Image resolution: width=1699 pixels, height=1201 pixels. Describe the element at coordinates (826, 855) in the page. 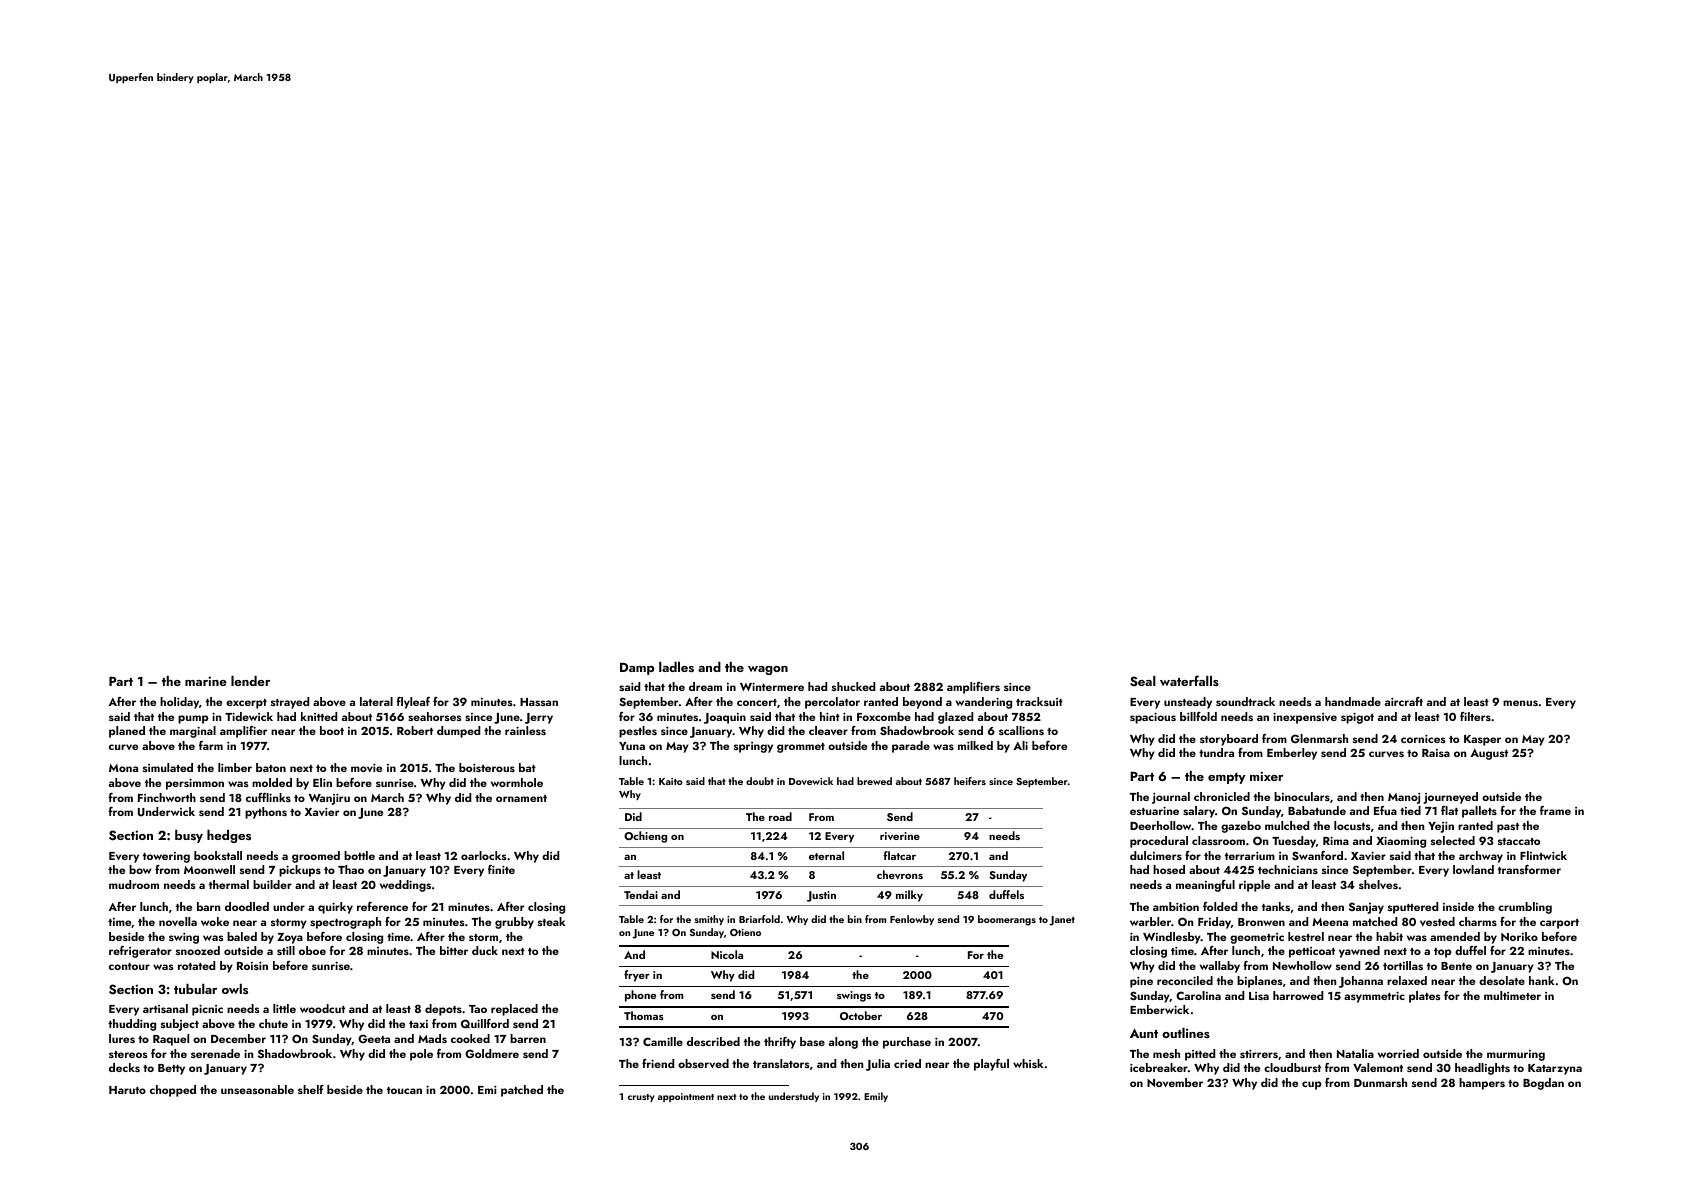

I see `eternal` at that location.
